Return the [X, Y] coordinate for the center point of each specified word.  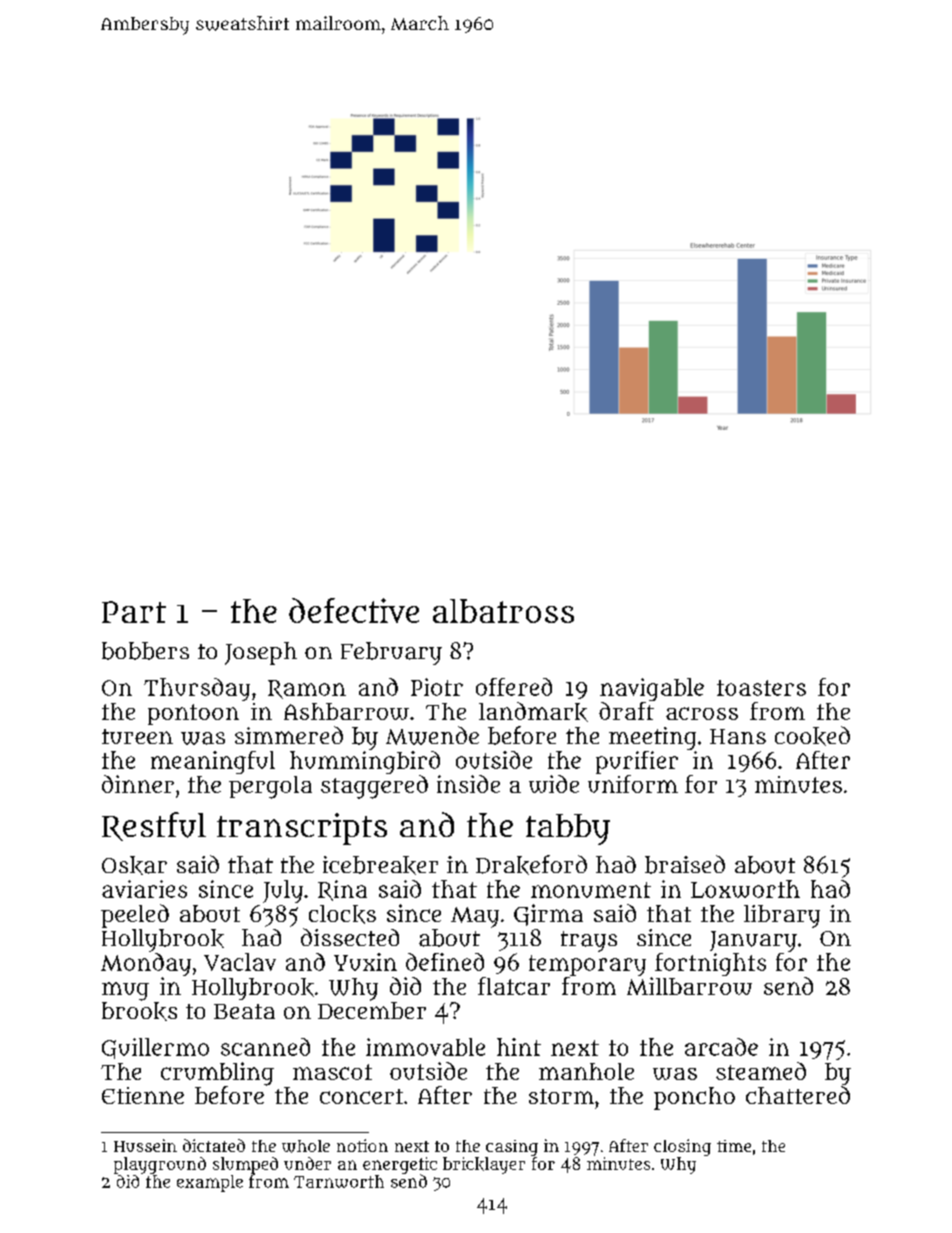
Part [134, 612]
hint [519, 1047]
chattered [798, 1095]
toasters [761, 688]
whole [306, 1146]
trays [589, 941]
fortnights [710, 964]
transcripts [302, 829]
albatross [503, 611]
